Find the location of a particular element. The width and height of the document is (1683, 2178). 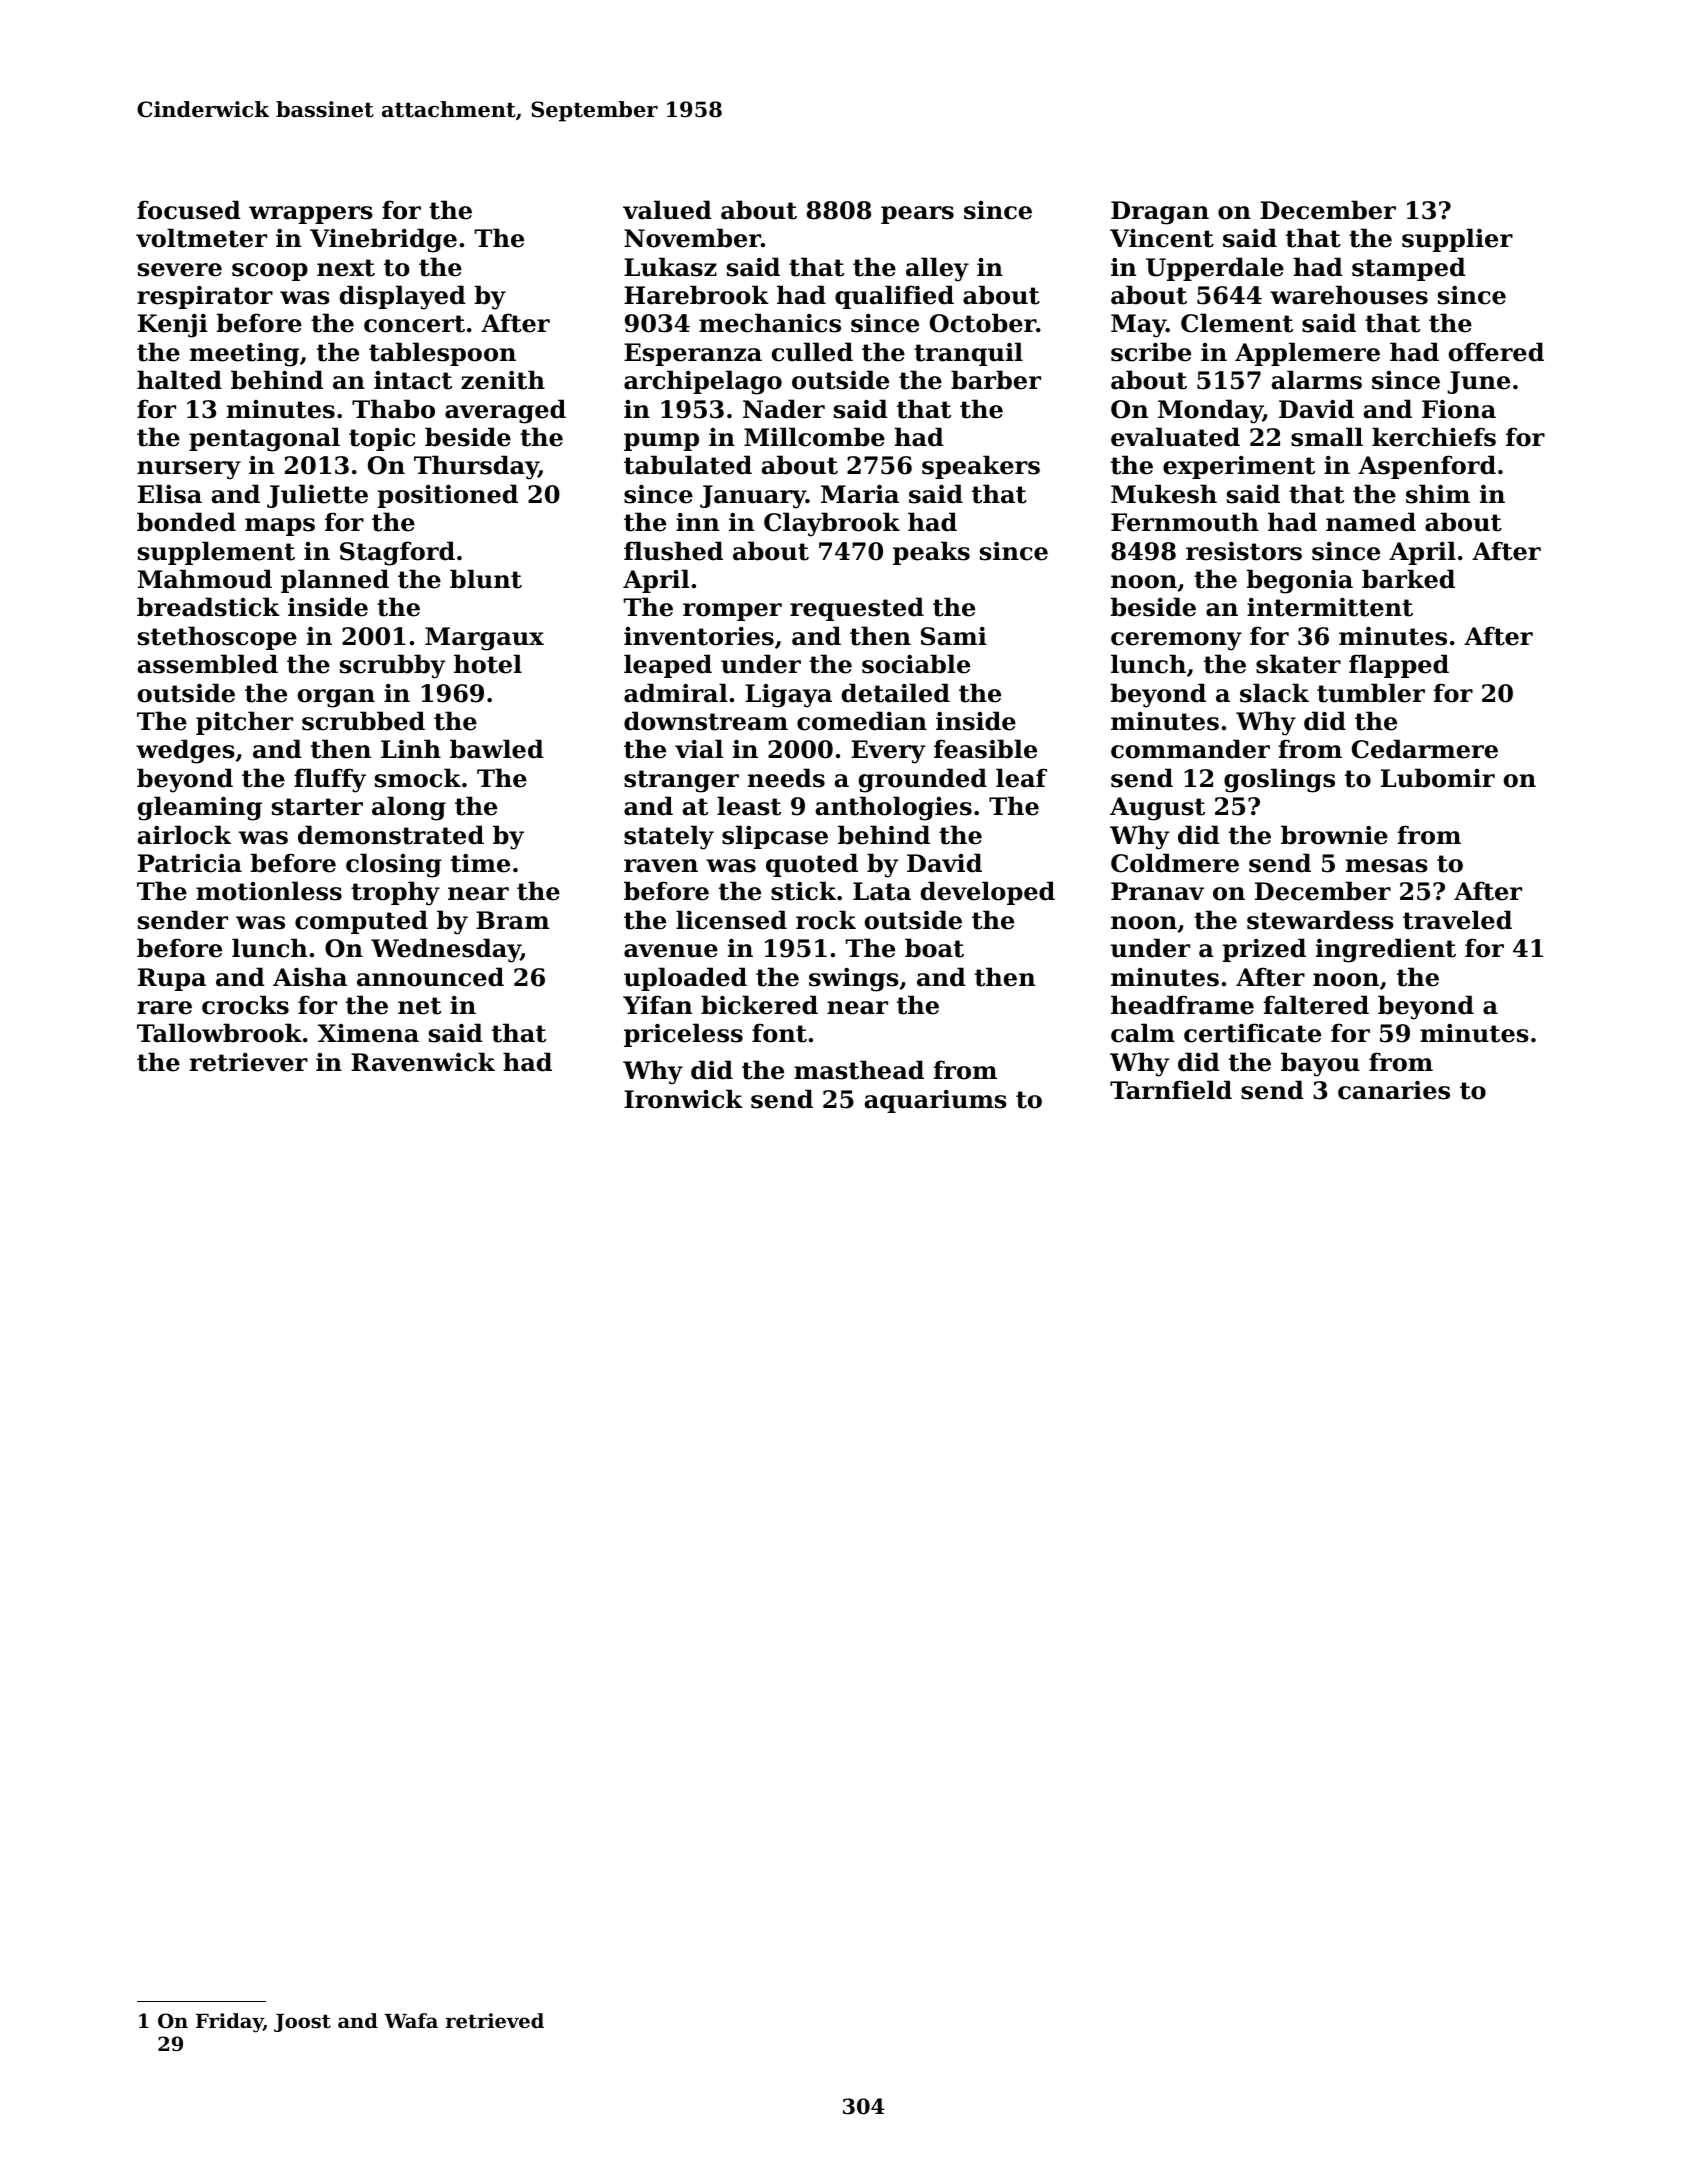

retriever is located at coordinates (248, 1062).
